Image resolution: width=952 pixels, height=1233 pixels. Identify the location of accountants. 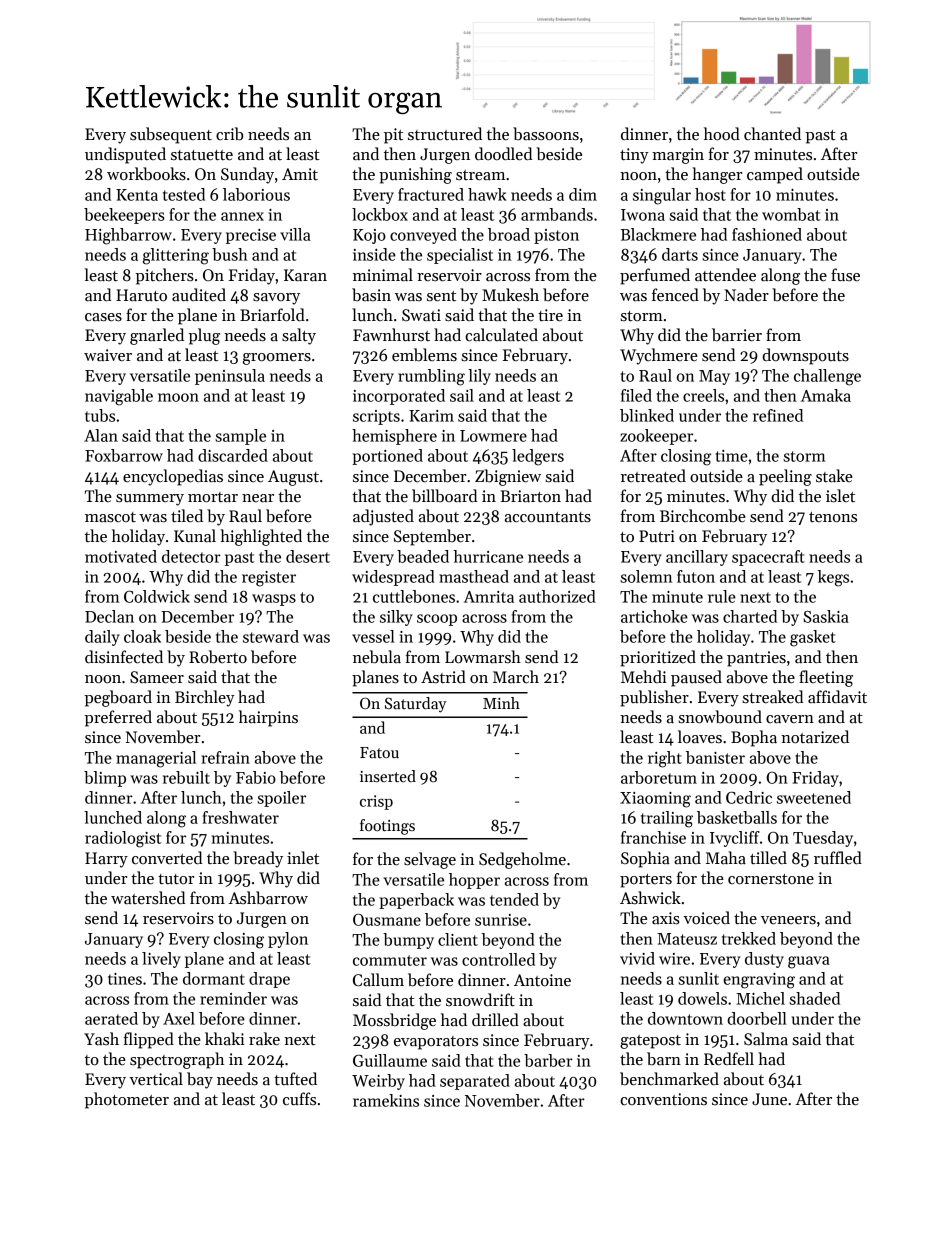
(548, 517).
